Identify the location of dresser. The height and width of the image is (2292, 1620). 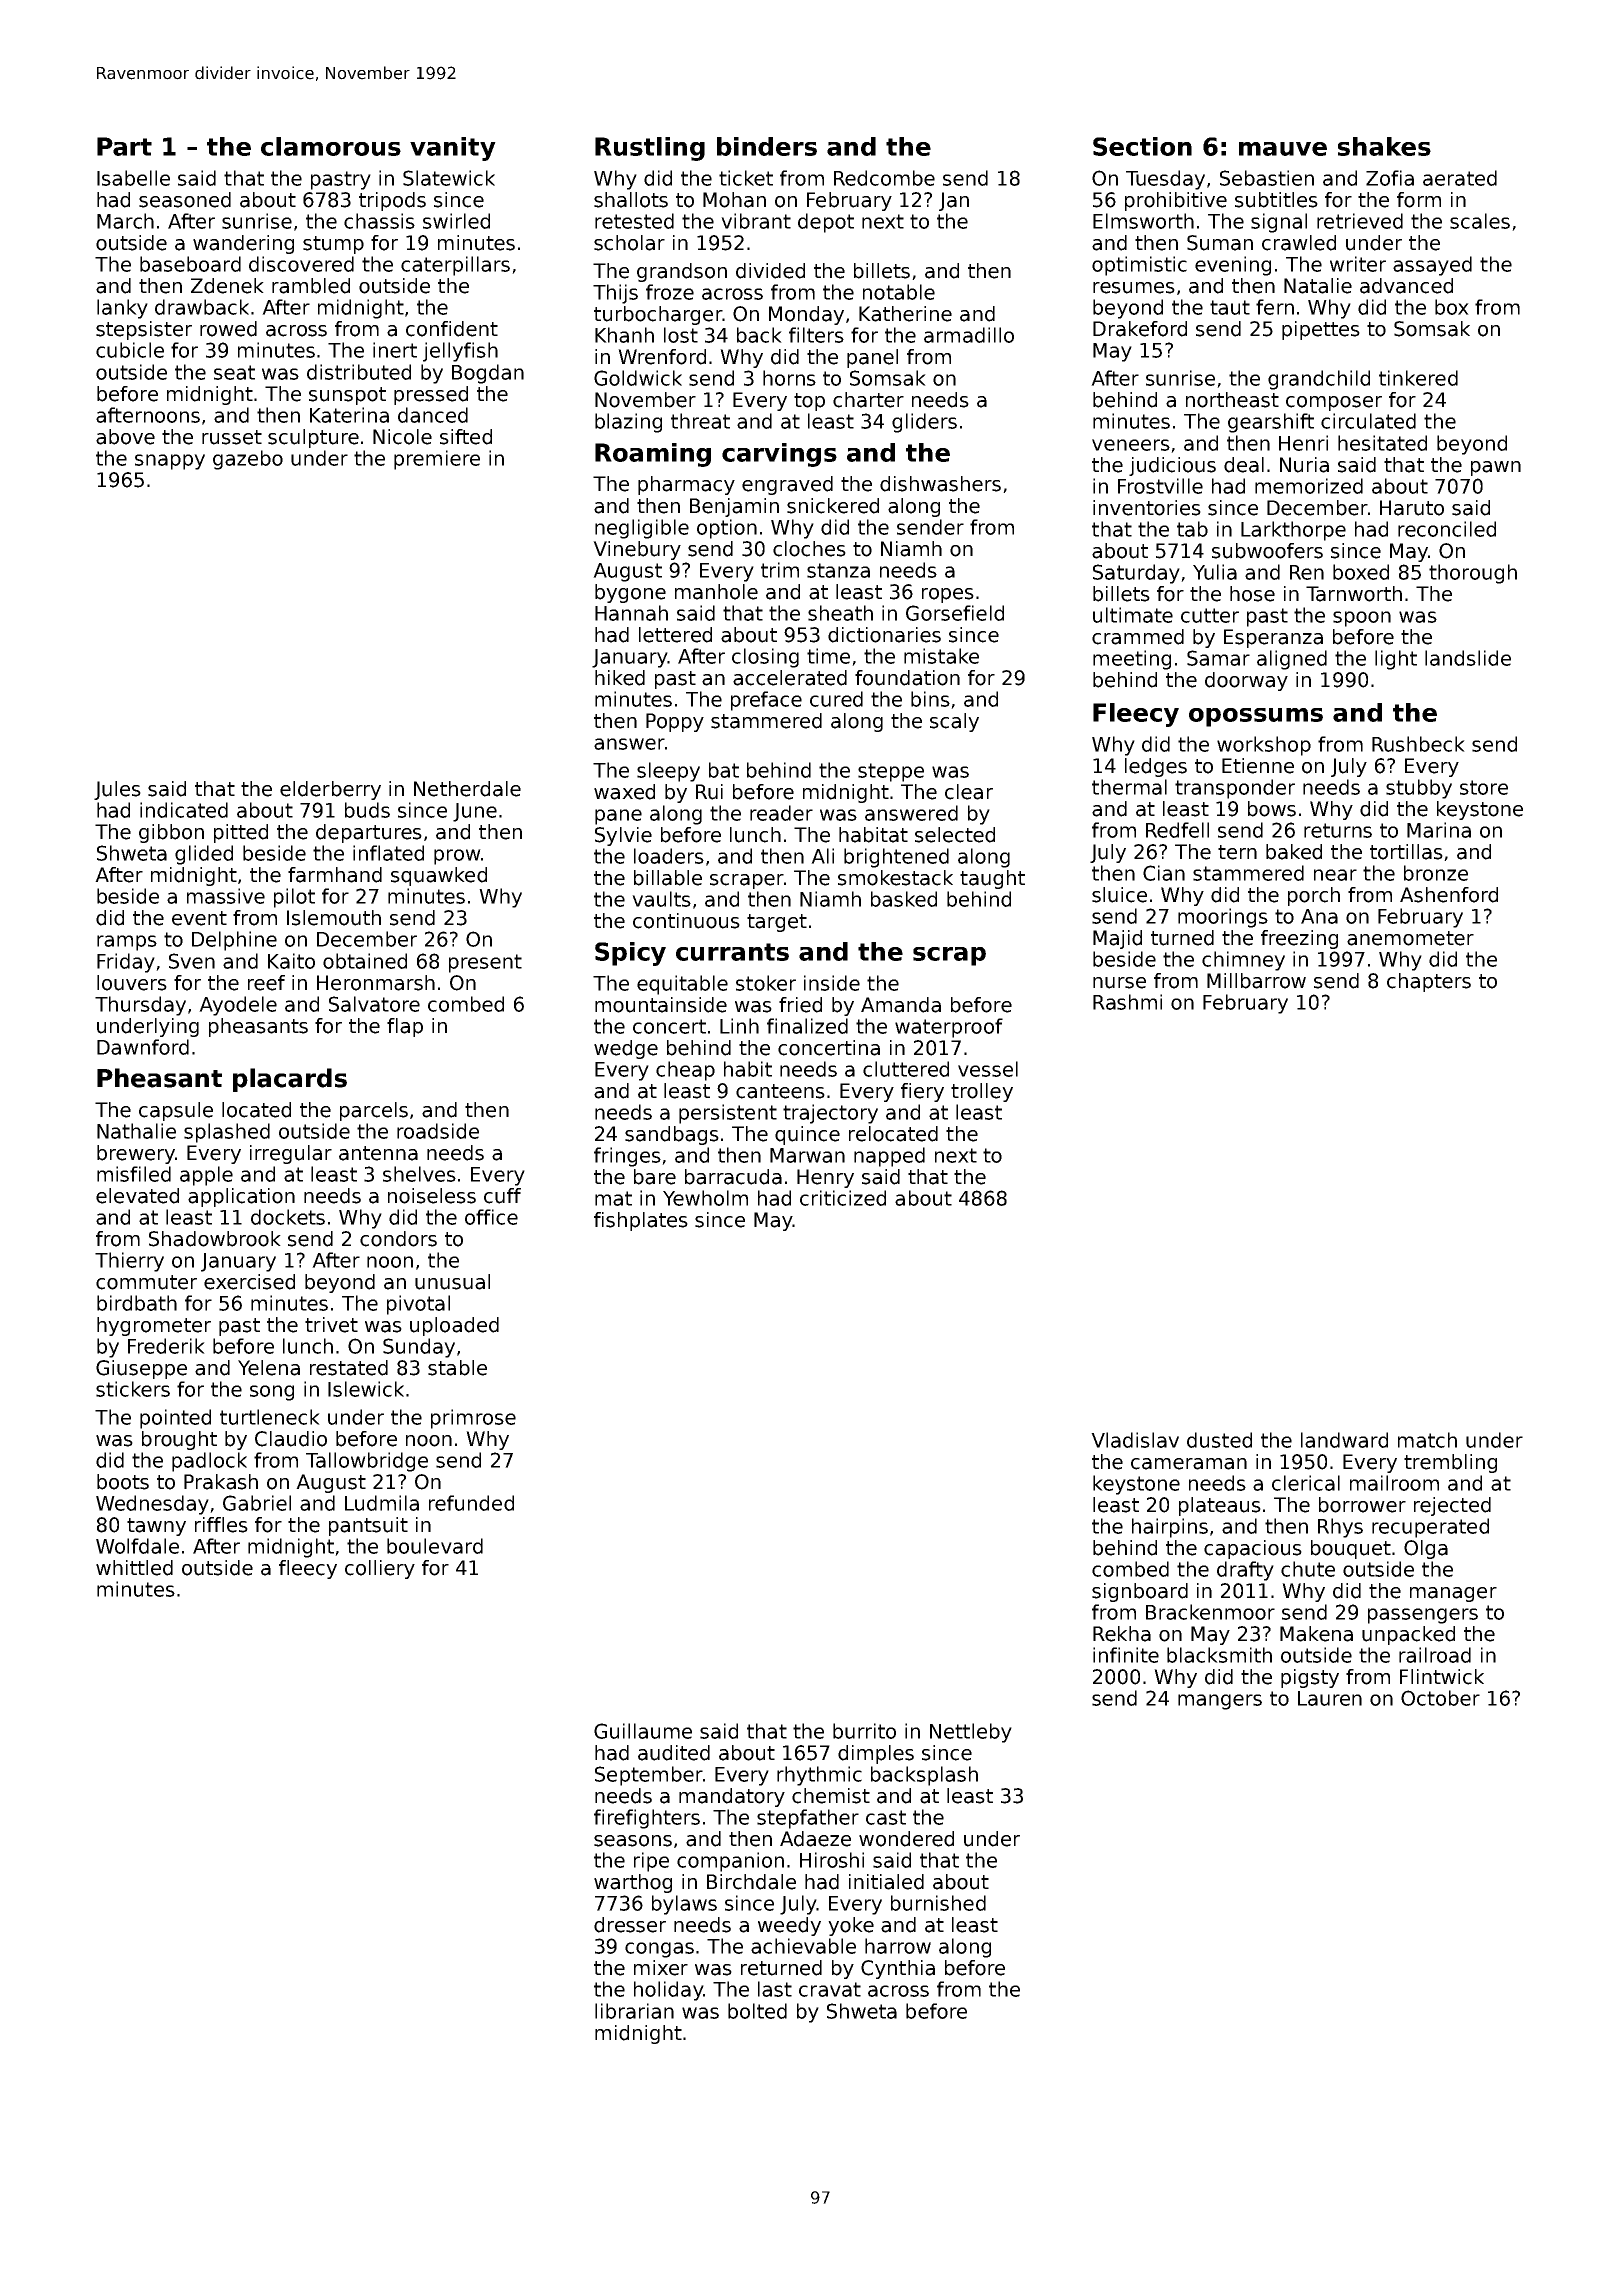
(630, 1925).
